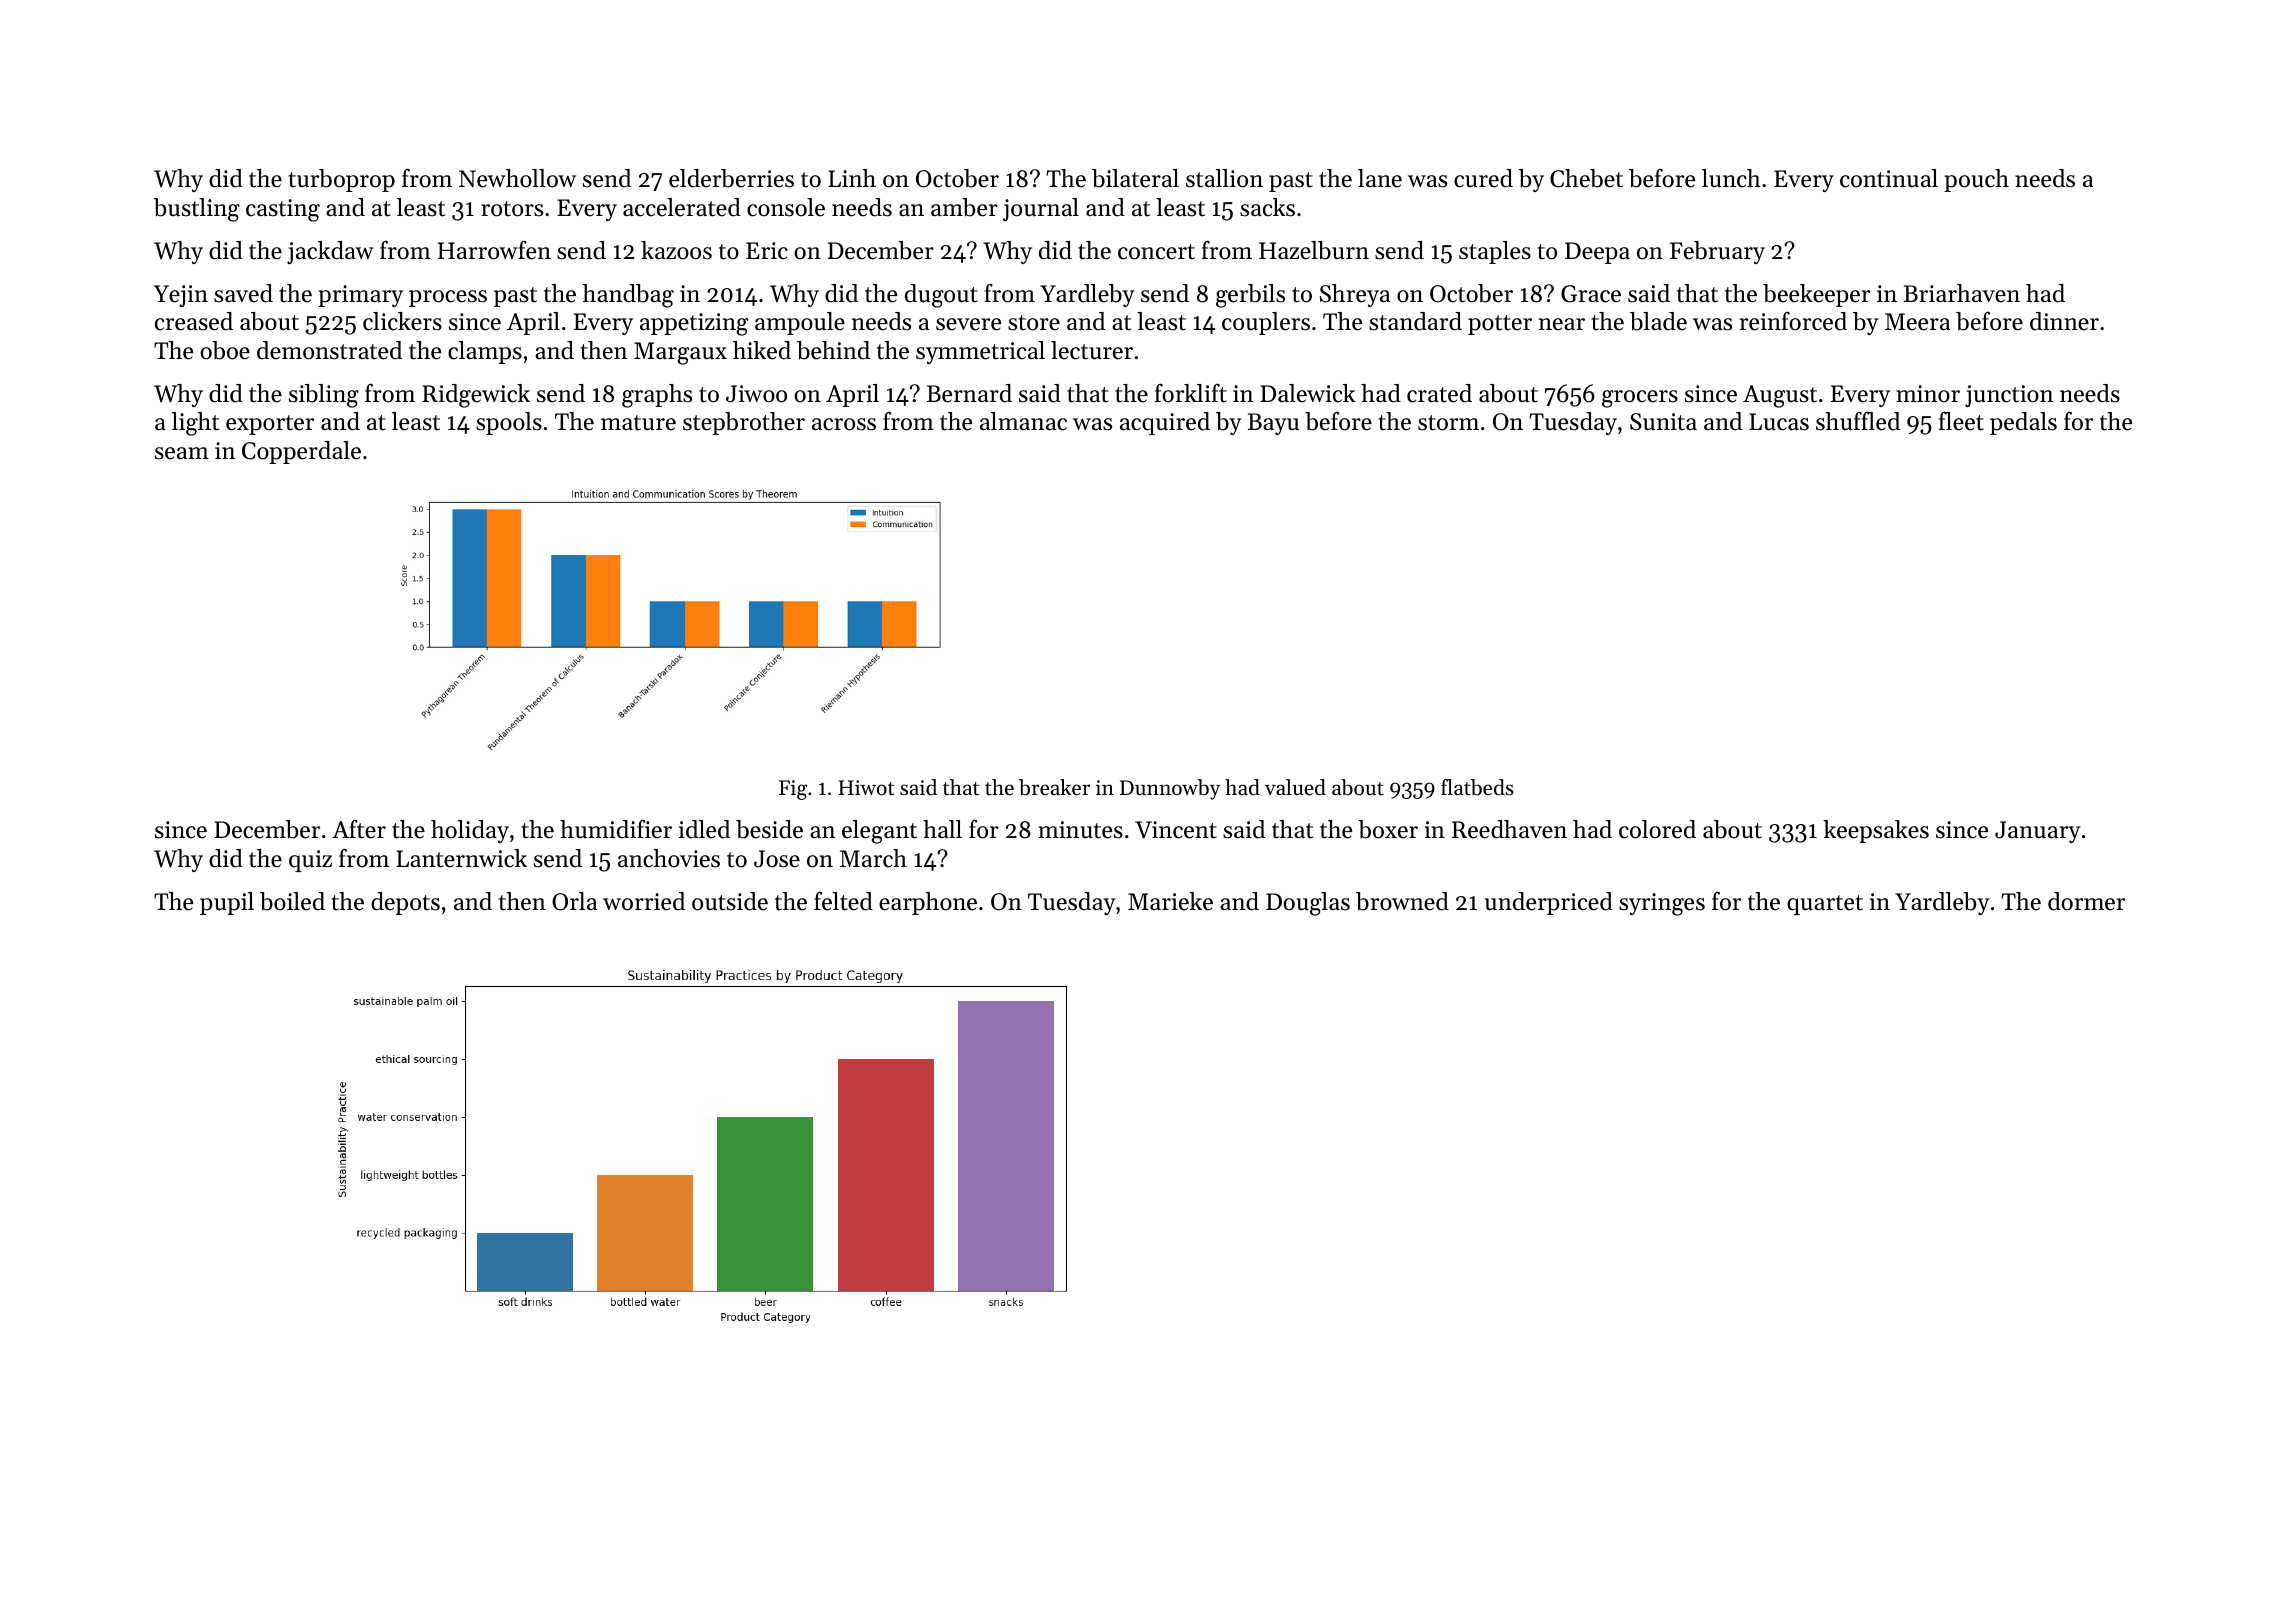 Image resolution: width=2292 pixels, height=1620 pixels. What do you see at coordinates (1165, 423) in the screenshot?
I see `acquired` at bounding box center [1165, 423].
